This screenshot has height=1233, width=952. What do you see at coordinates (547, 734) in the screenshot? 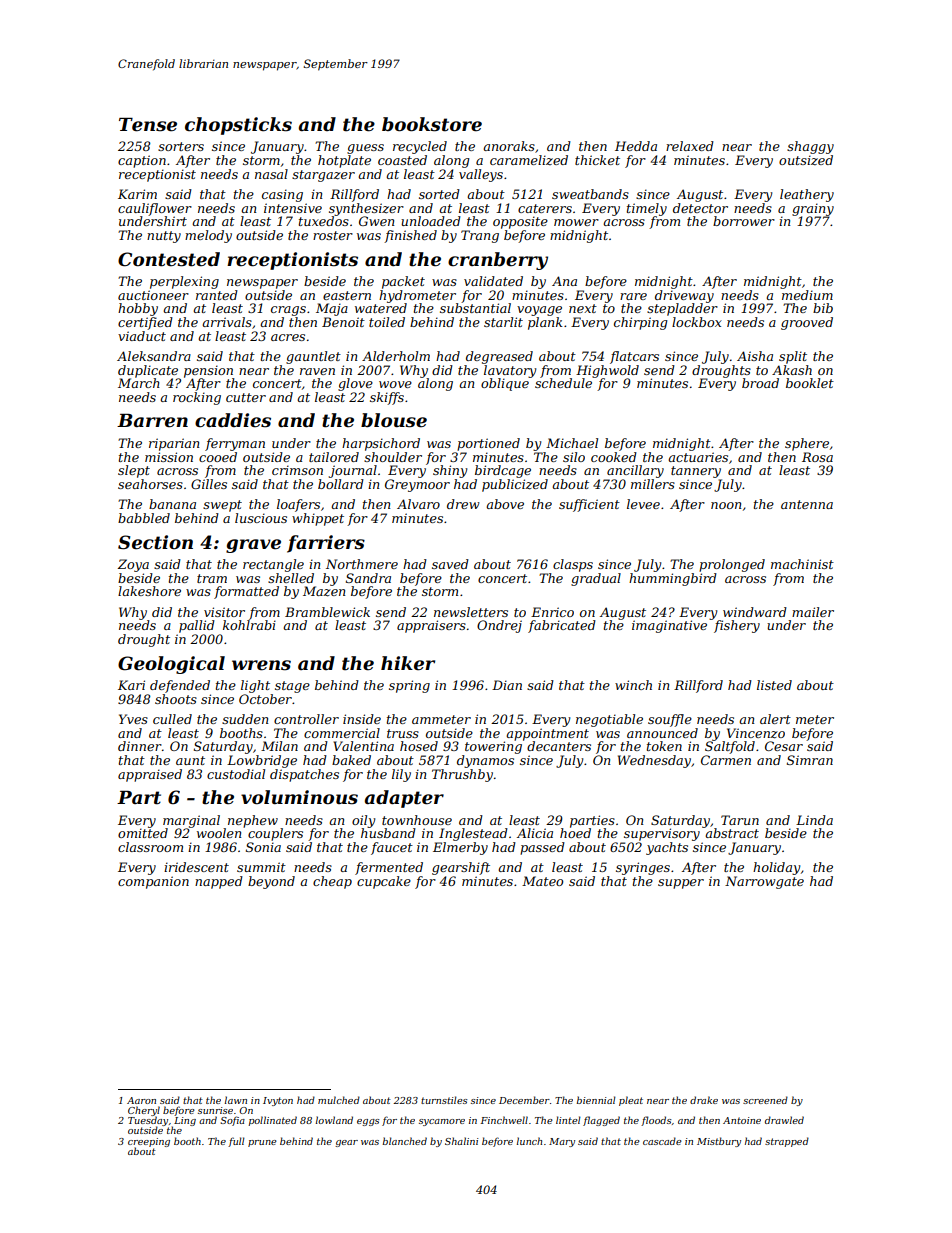
I see `appointment` at bounding box center [547, 734].
